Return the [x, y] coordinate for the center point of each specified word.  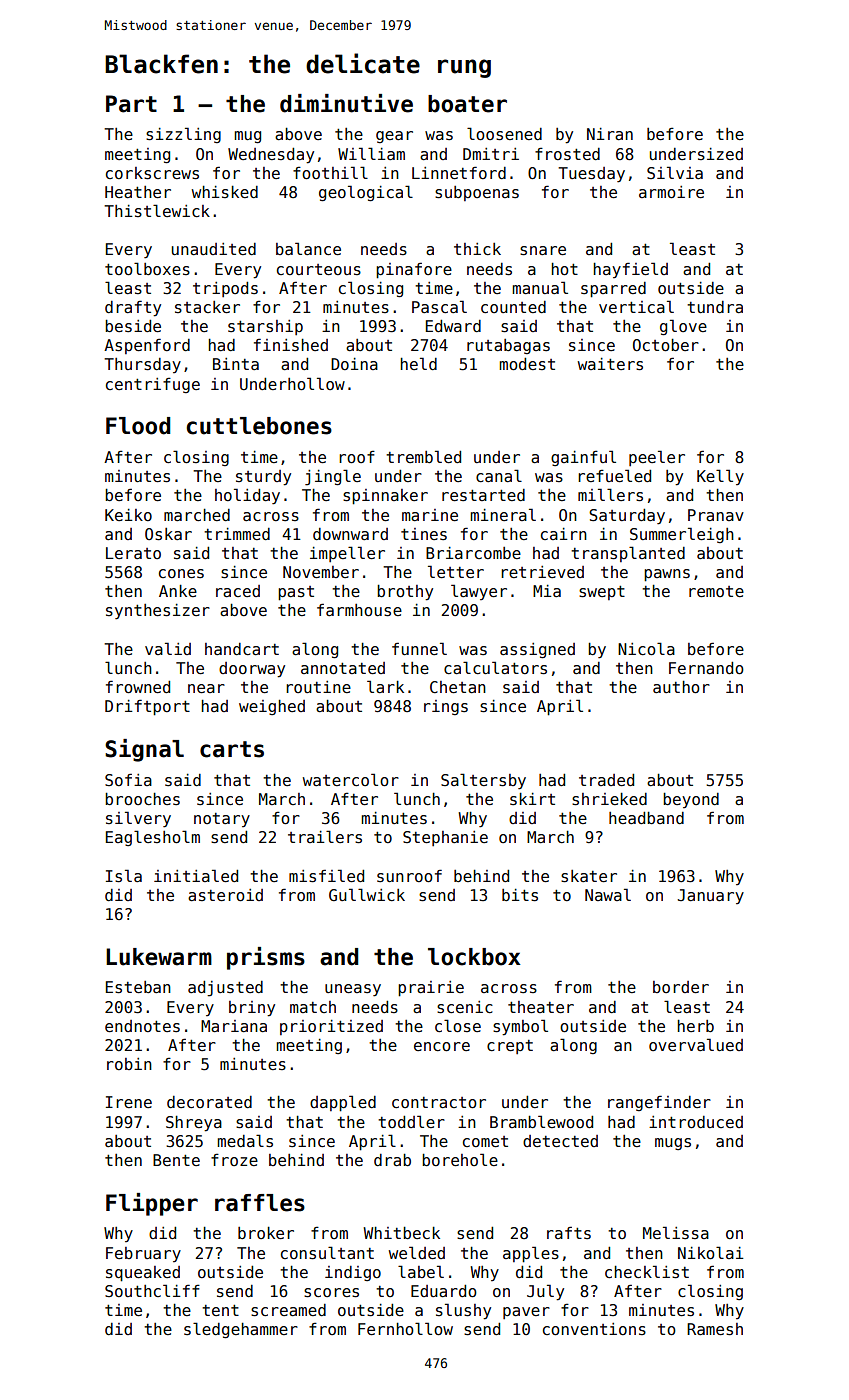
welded [417, 1252]
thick [477, 249]
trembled [423, 456]
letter [456, 571]
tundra [715, 307]
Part [131, 104]
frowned [138, 687]
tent [220, 1310]
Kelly [720, 477]
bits [520, 895]
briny [252, 1009]
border [681, 987]
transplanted [628, 554]
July [545, 1292]
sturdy [263, 478]
